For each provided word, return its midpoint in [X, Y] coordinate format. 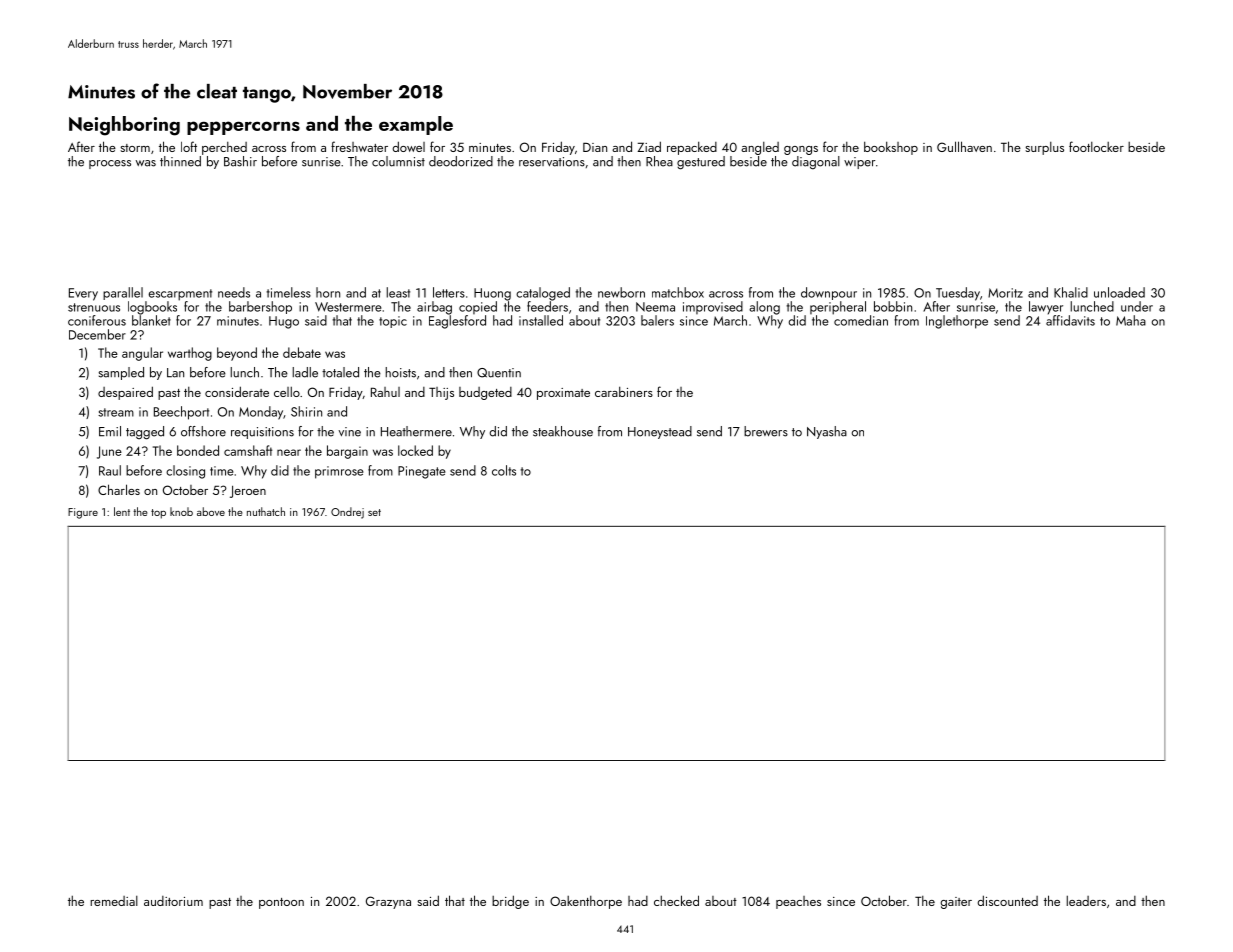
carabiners [624, 391]
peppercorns [243, 128]
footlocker [1096, 146]
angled [760, 148]
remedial [114, 901]
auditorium [173, 901]
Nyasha [827, 432]
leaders [1086, 901]
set [374, 512]
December [97, 334]
